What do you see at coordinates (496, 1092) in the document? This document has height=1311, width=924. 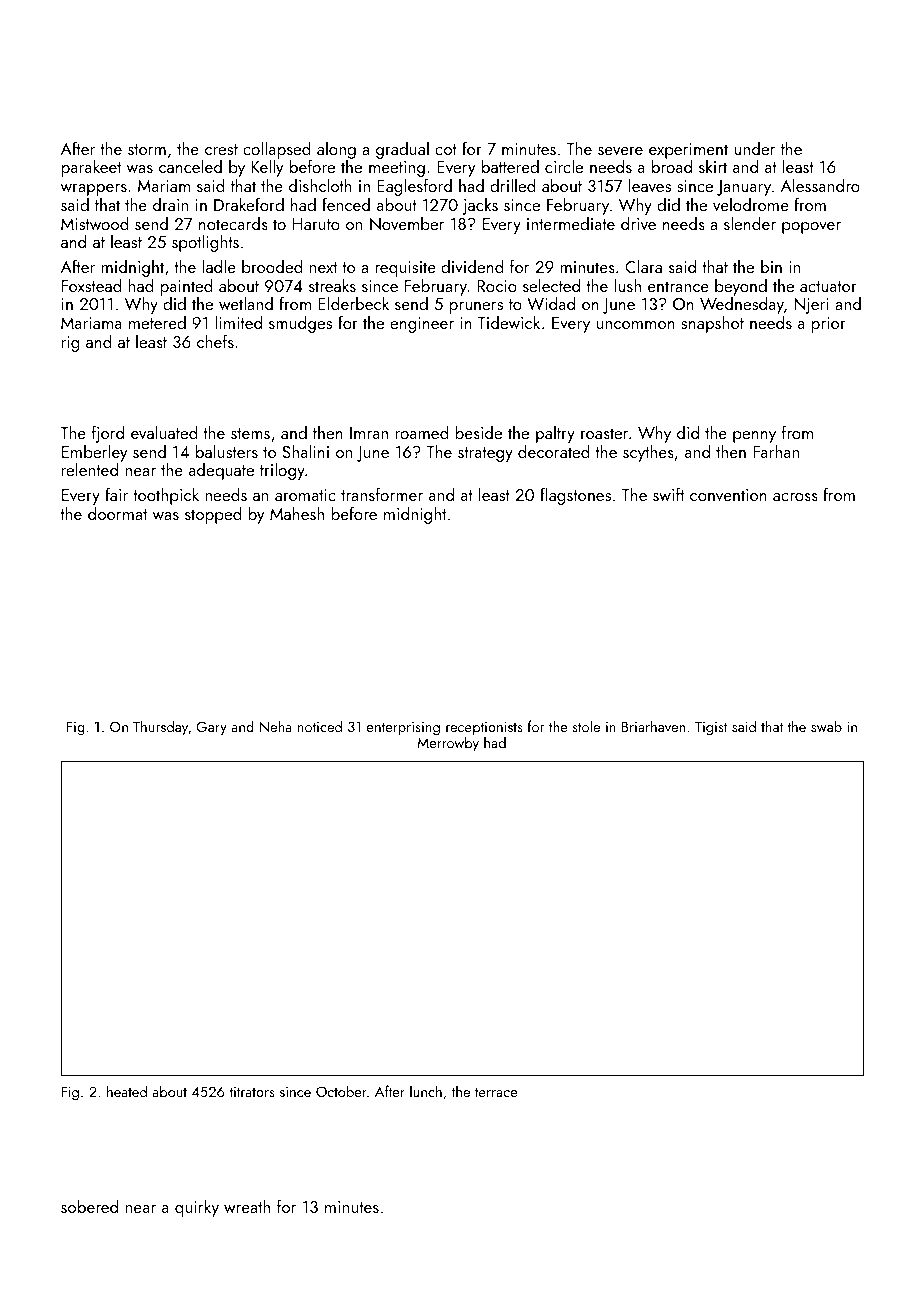 I see `terrace` at bounding box center [496, 1092].
